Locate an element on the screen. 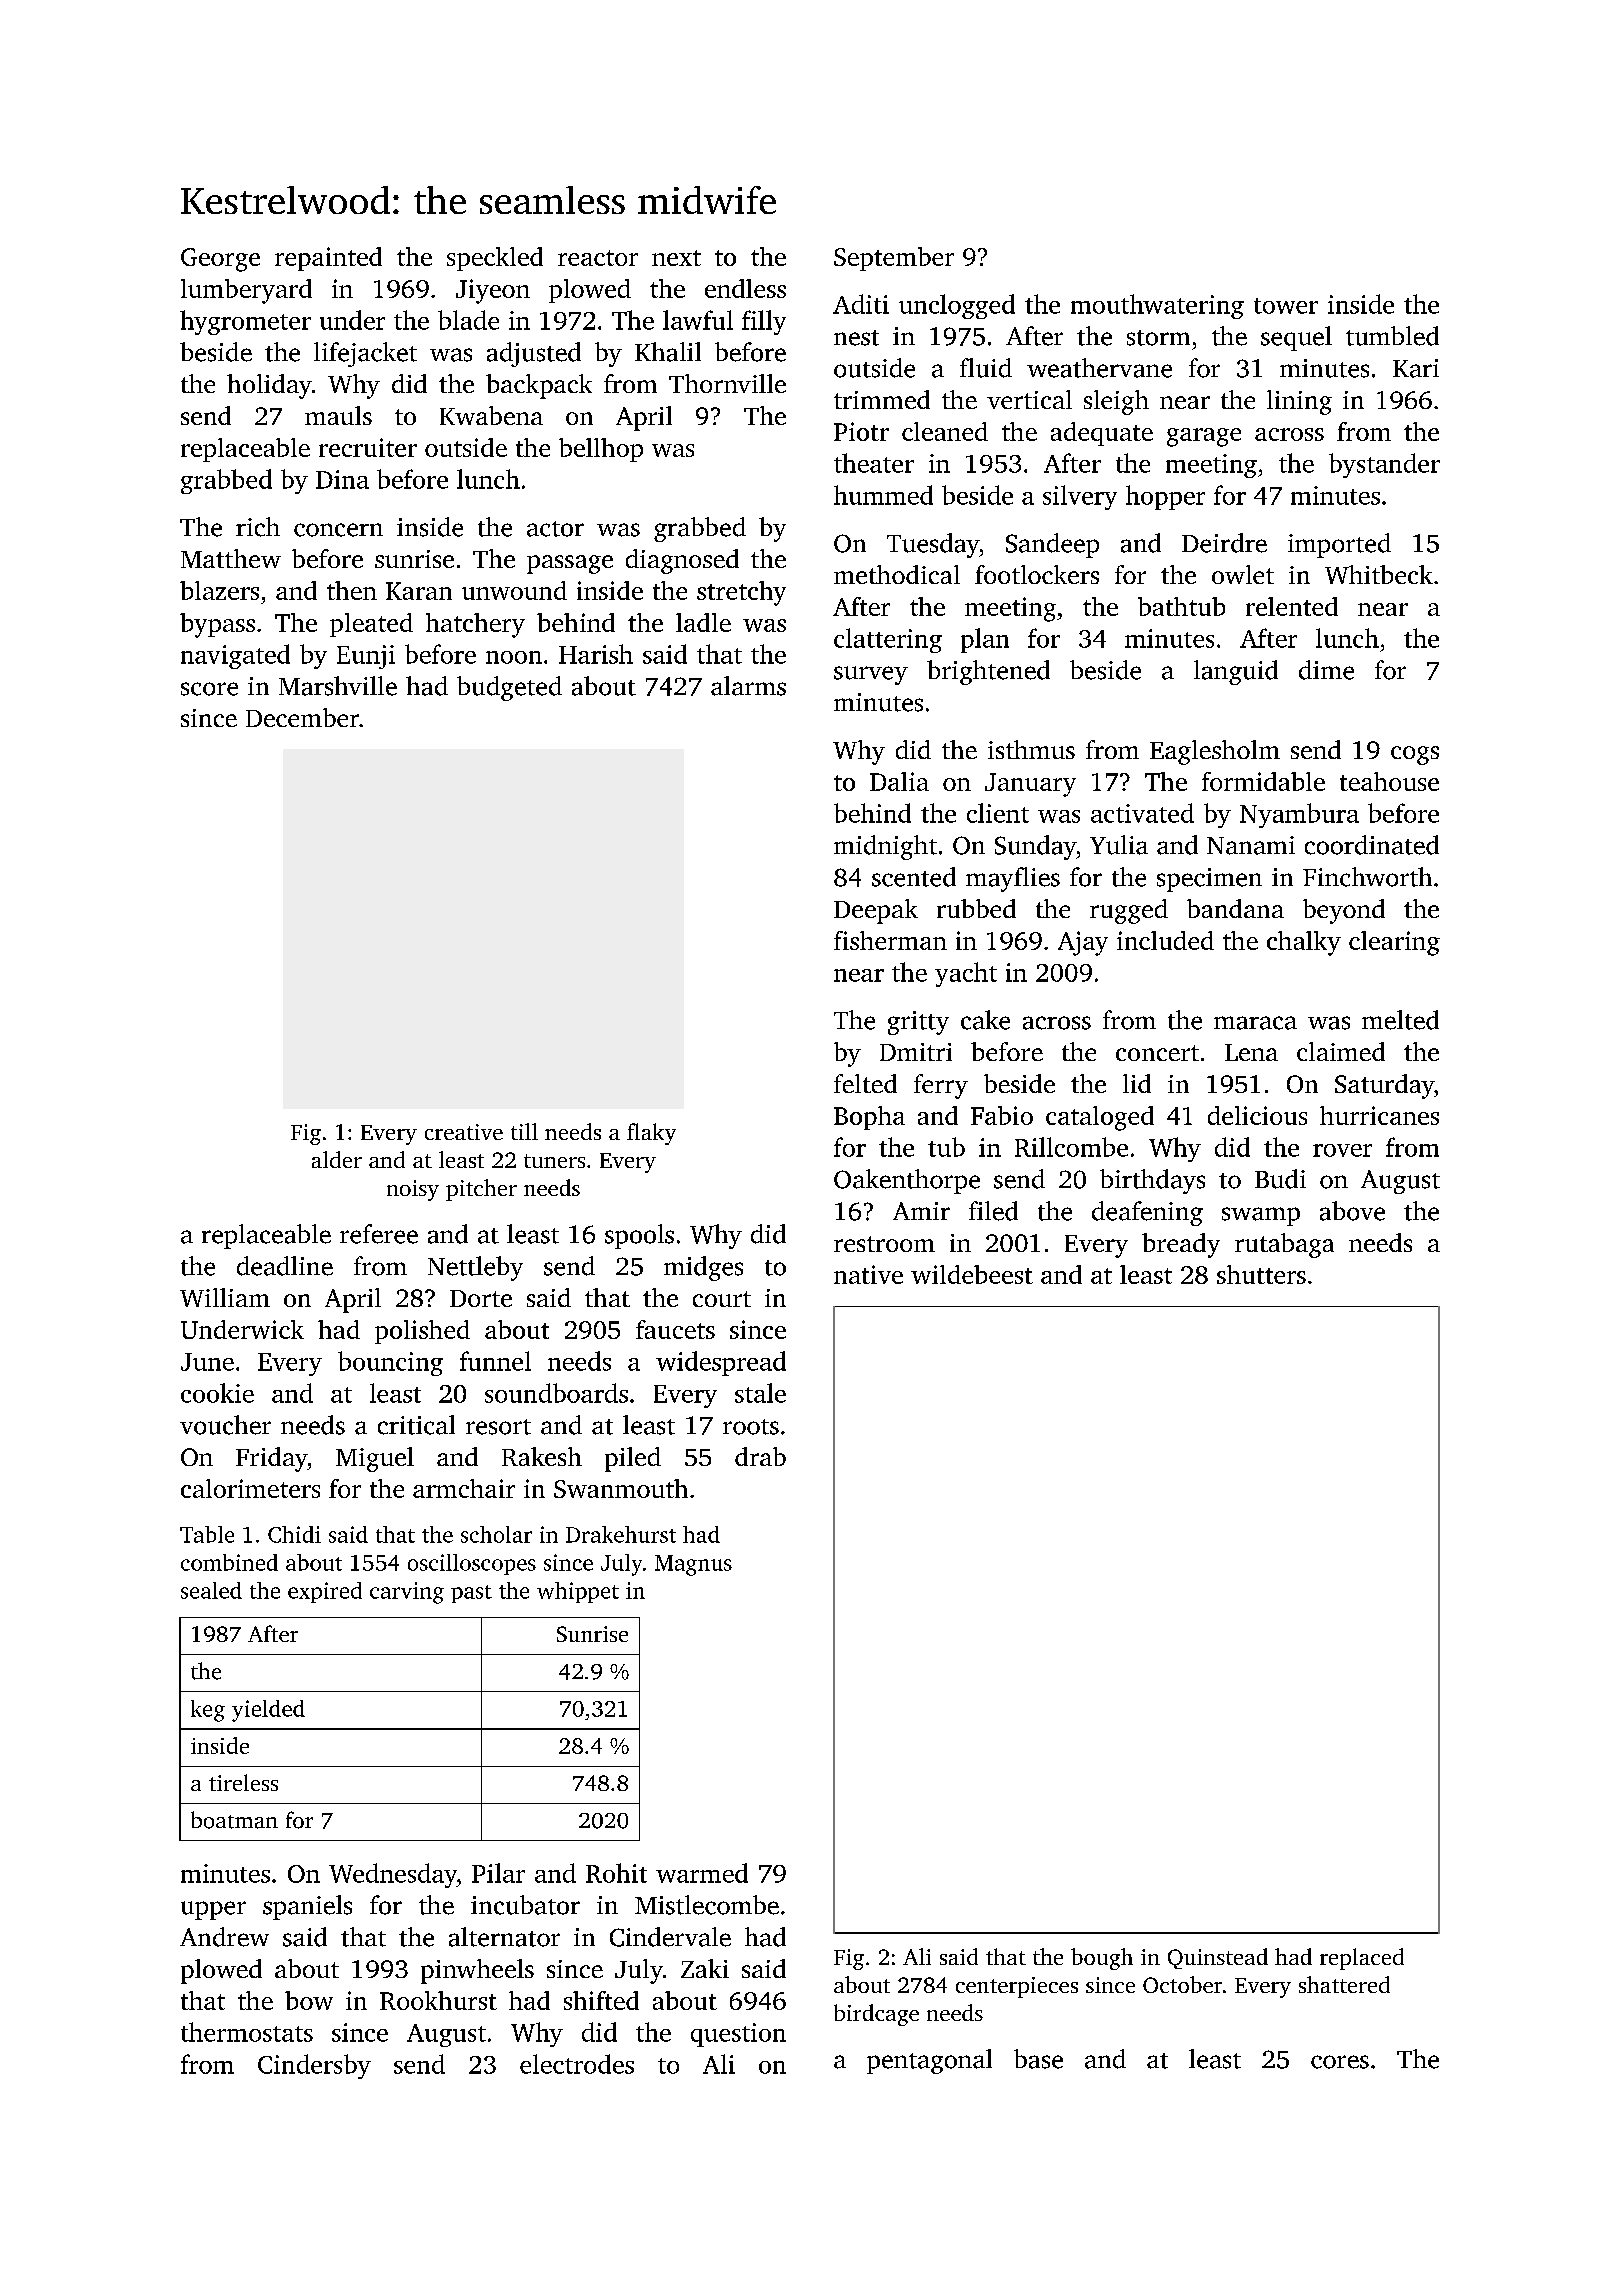 This screenshot has width=1620, height=2292. Deirdre is located at coordinates (1224, 543).
